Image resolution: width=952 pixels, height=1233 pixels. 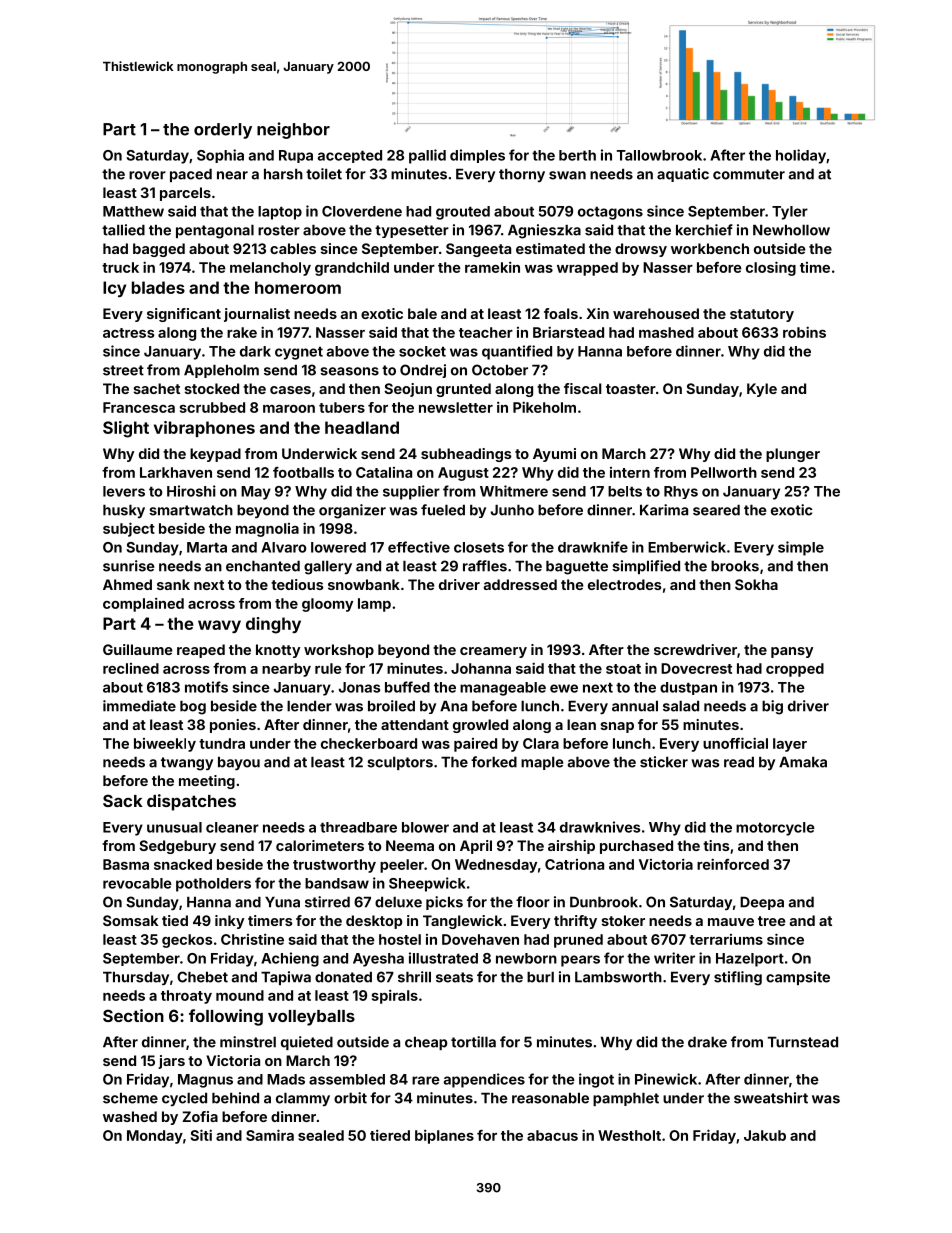 I want to click on levers, so click(x=124, y=491).
